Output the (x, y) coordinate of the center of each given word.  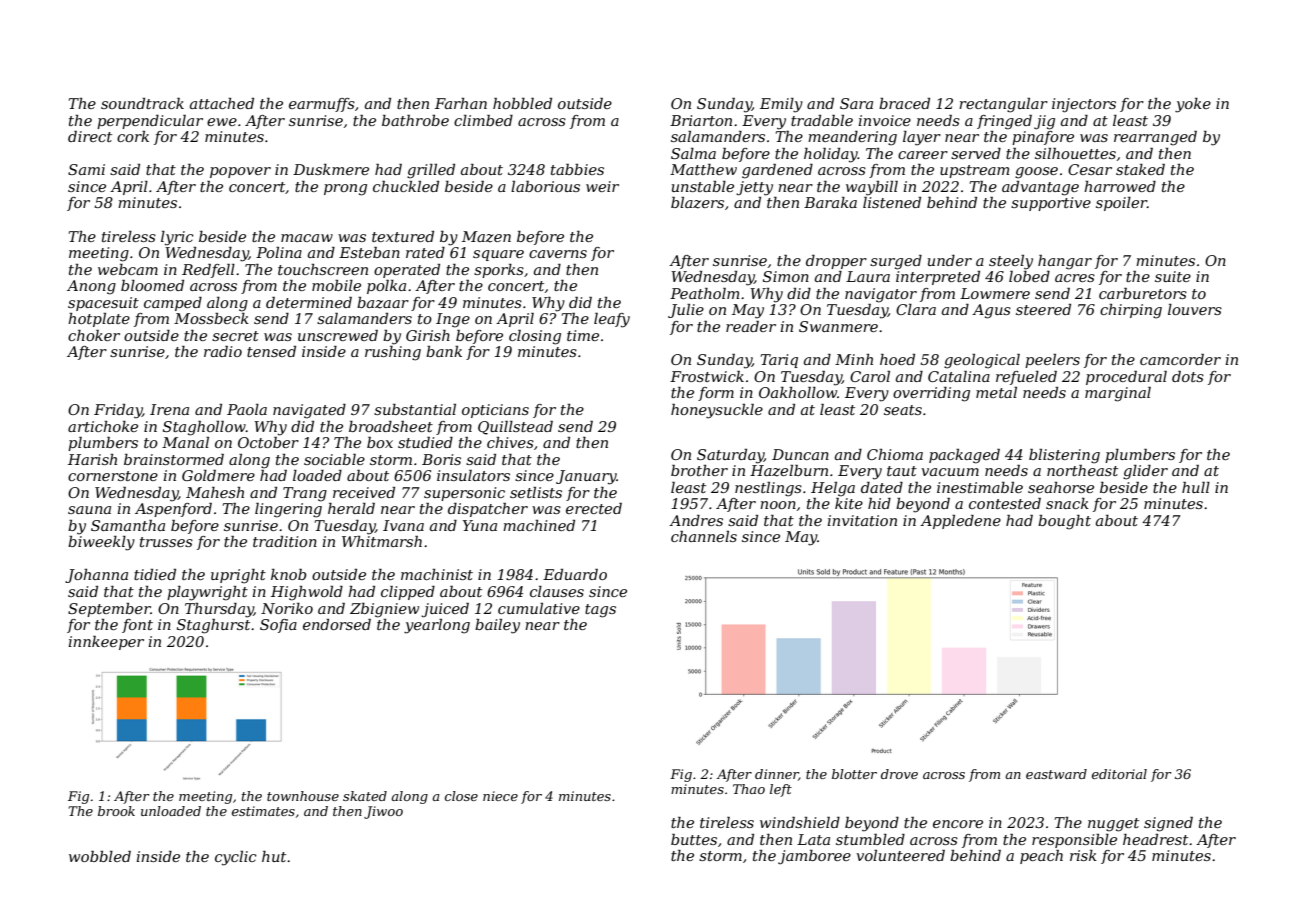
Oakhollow (798, 392)
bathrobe (415, 120)
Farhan (461, 103)
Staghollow (204, 428)
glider (1145, 472)
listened (892, 202)
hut (274, 856)
